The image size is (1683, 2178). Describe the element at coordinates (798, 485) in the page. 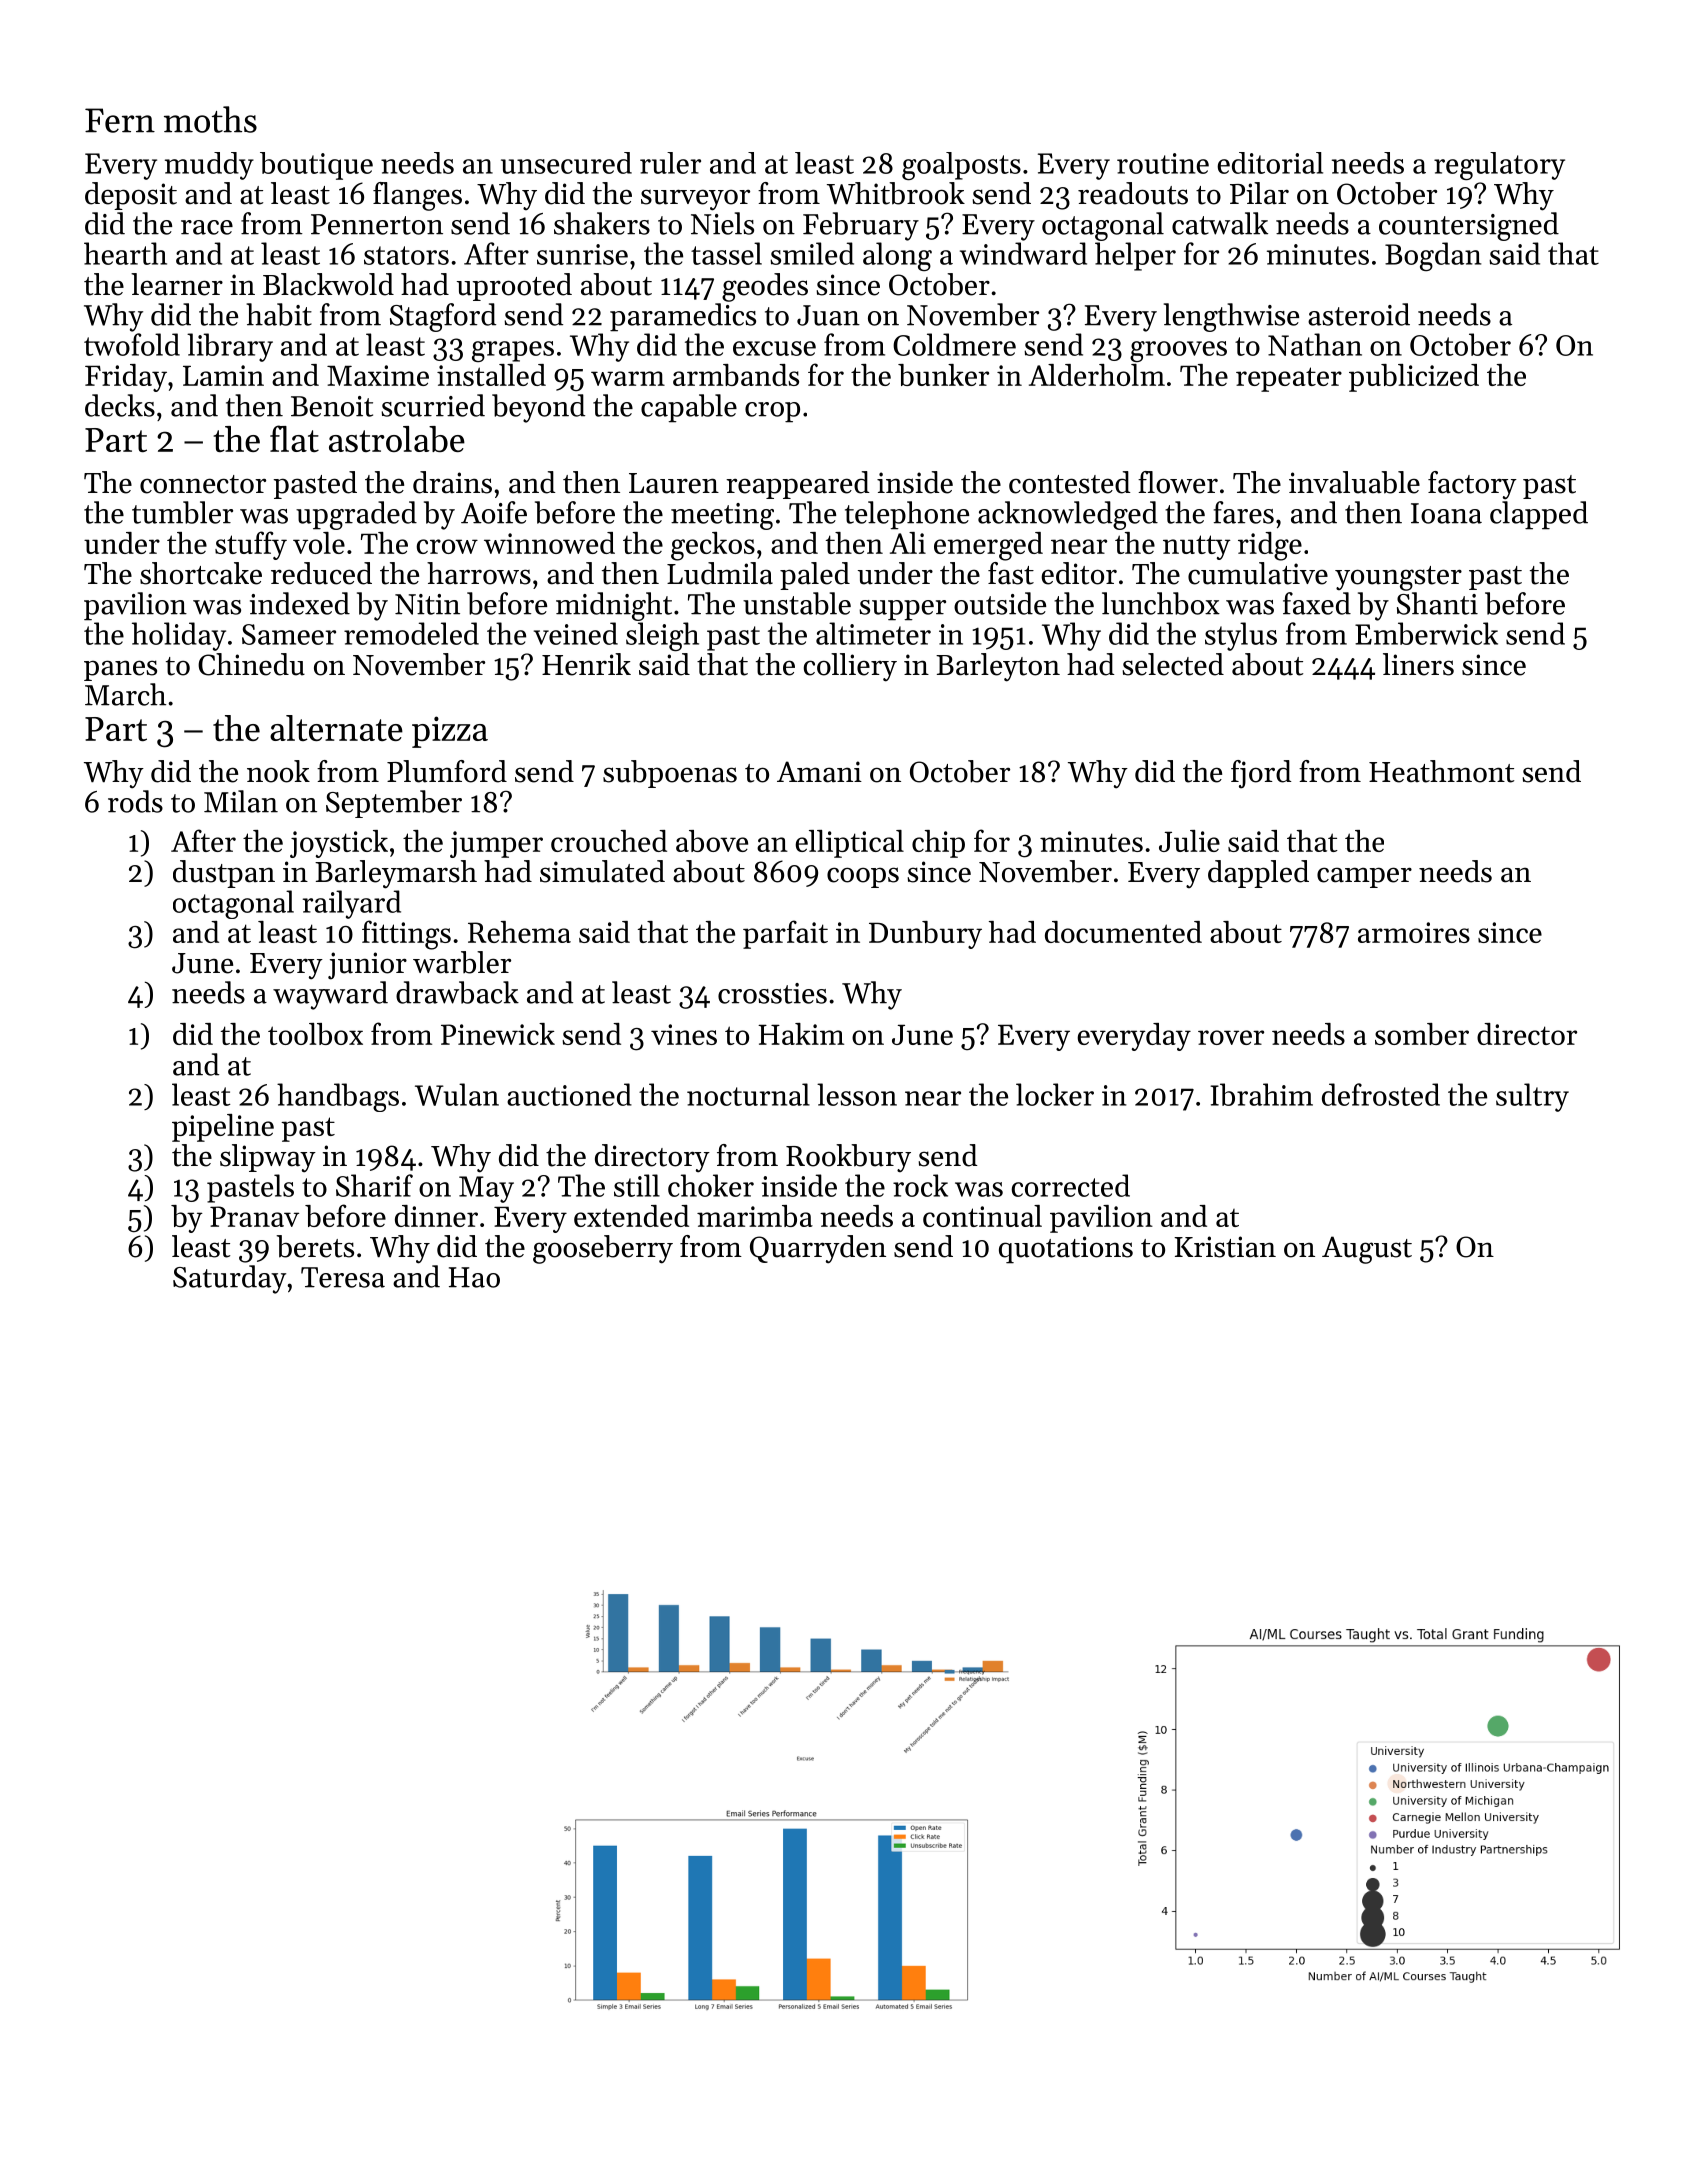

I see `reappeared` at that location.
